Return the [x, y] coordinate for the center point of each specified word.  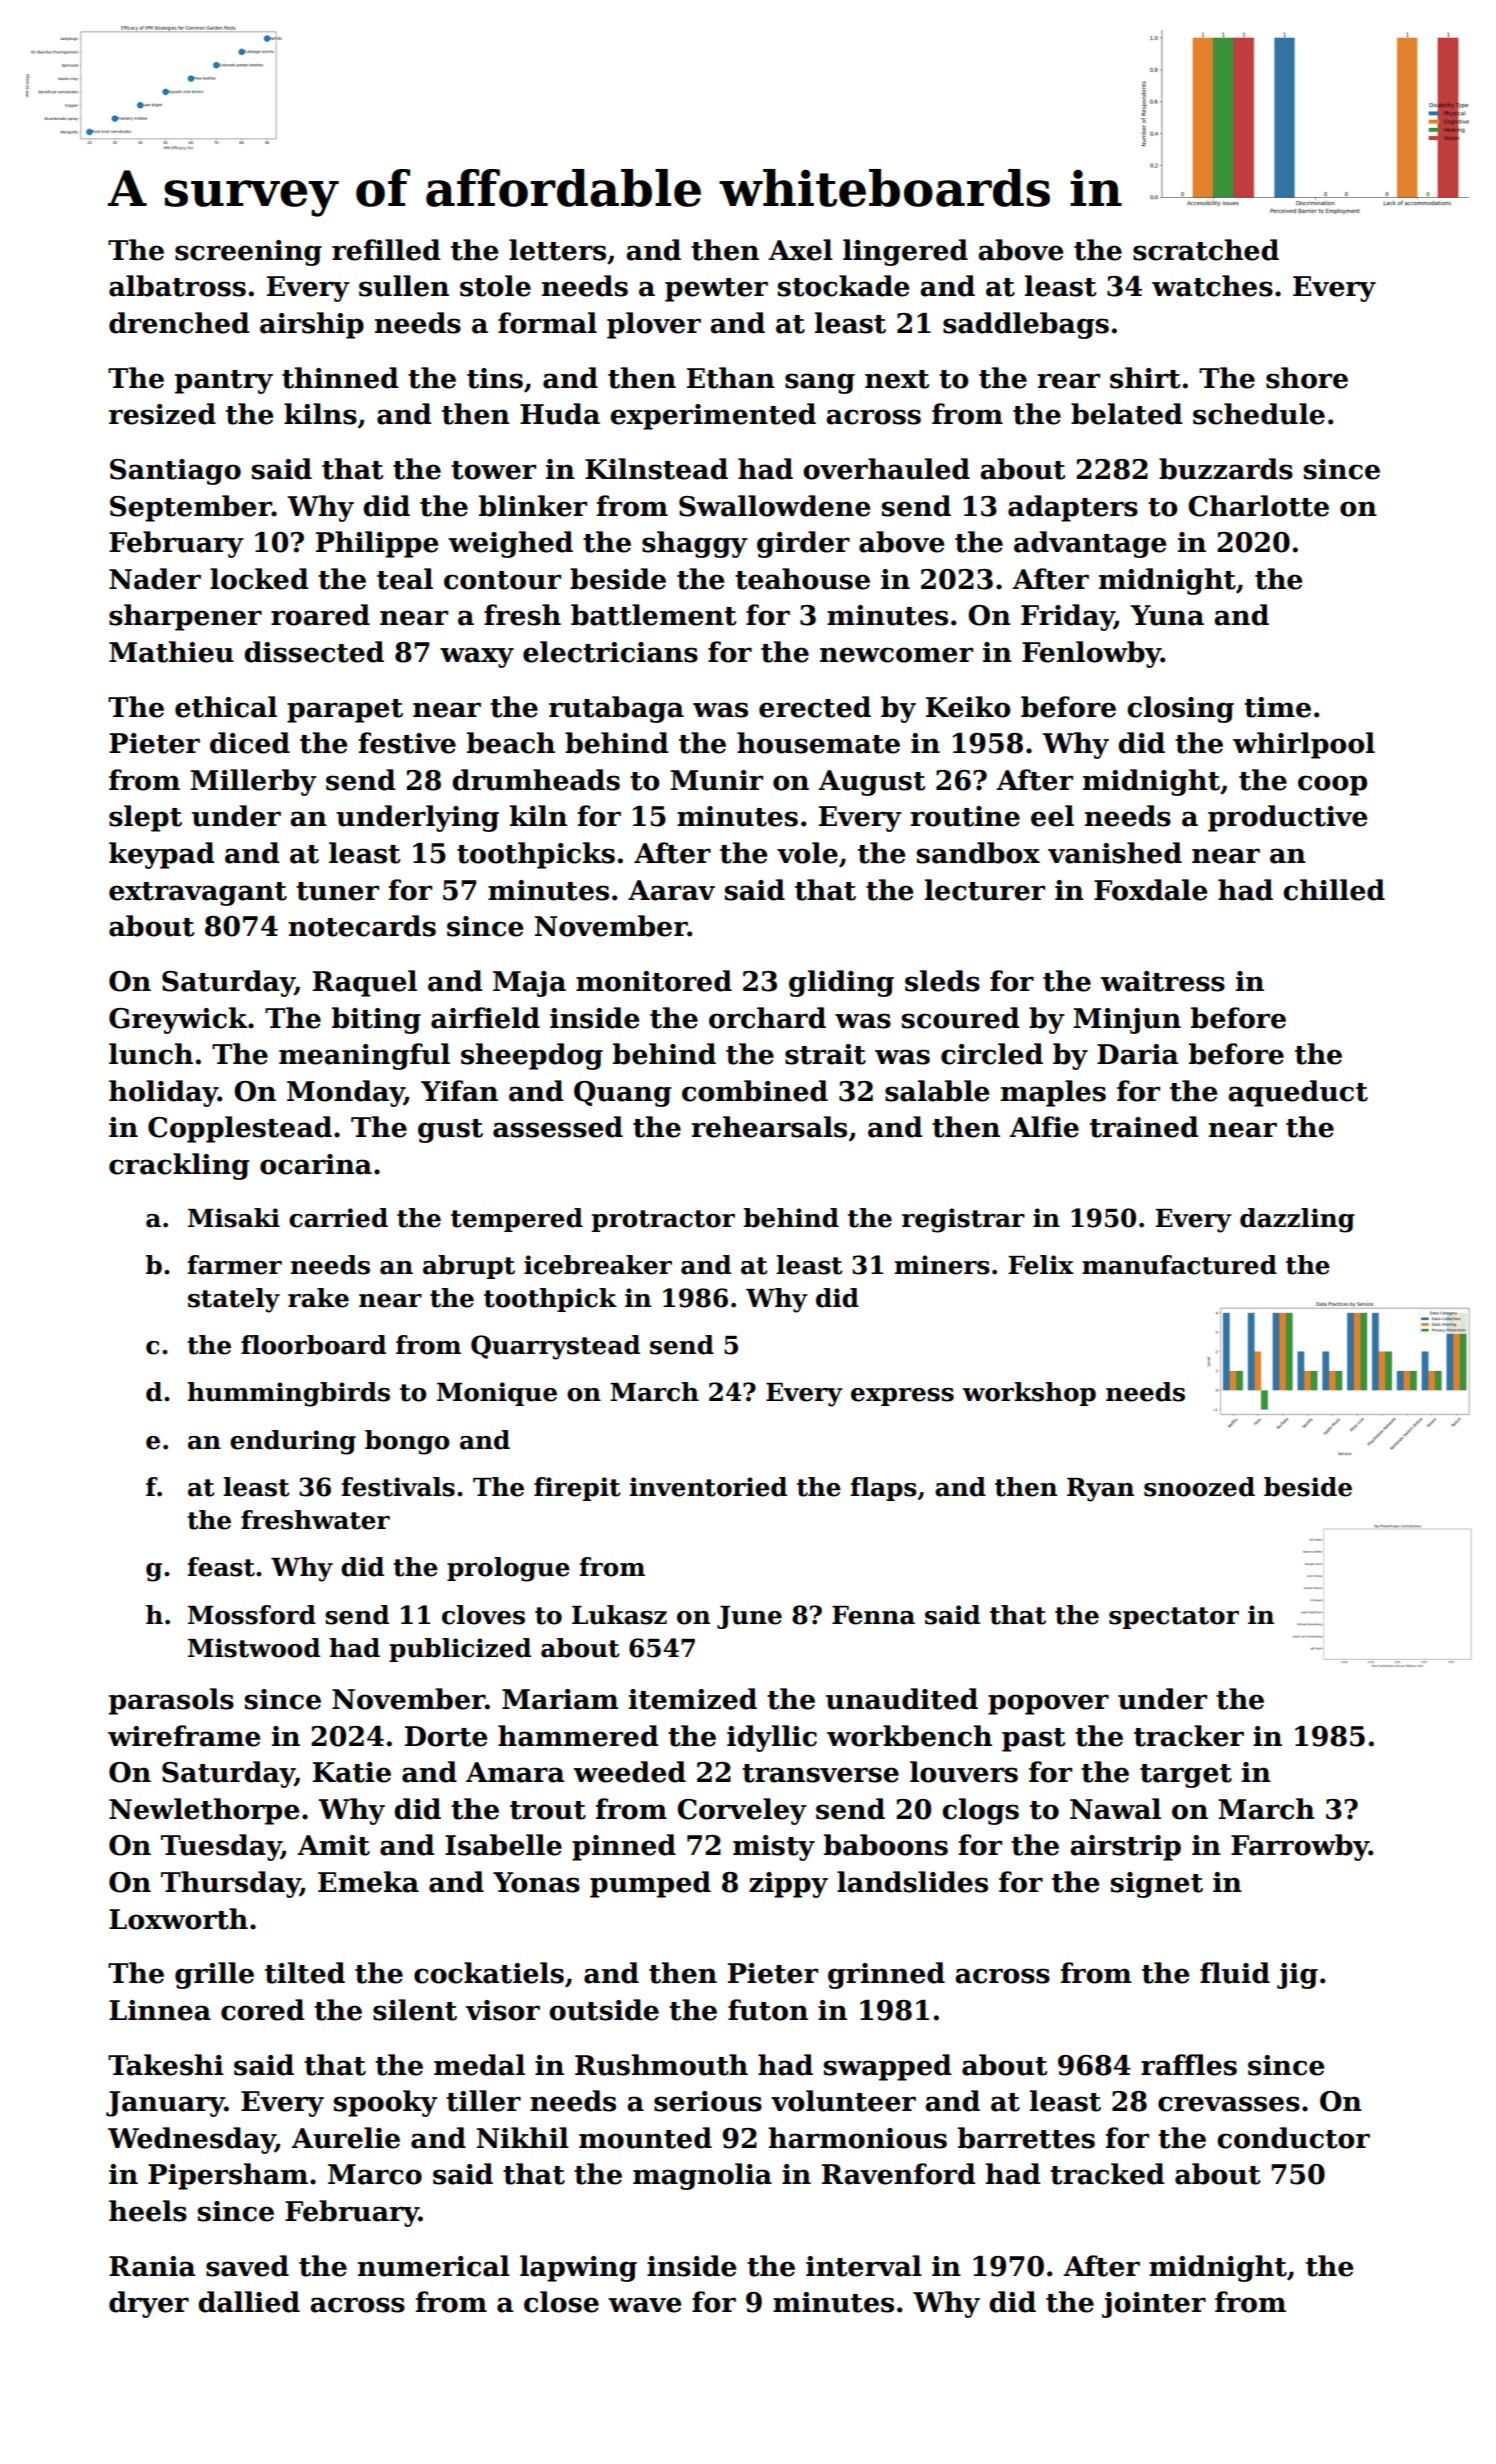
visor [503, 2010]
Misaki [234, 1218]
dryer [149, 2304]
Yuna [1167, 615]
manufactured [1179, 1265]
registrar [963, 1220]
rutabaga [616, 709]
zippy [788, 1885]
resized [162, 414]
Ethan [731, 378]
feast [221, 1567]
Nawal [1115, 1809]
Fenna [873, 1615]
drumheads [536, 780]
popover [1048, 1704]
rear [1068, 381]
